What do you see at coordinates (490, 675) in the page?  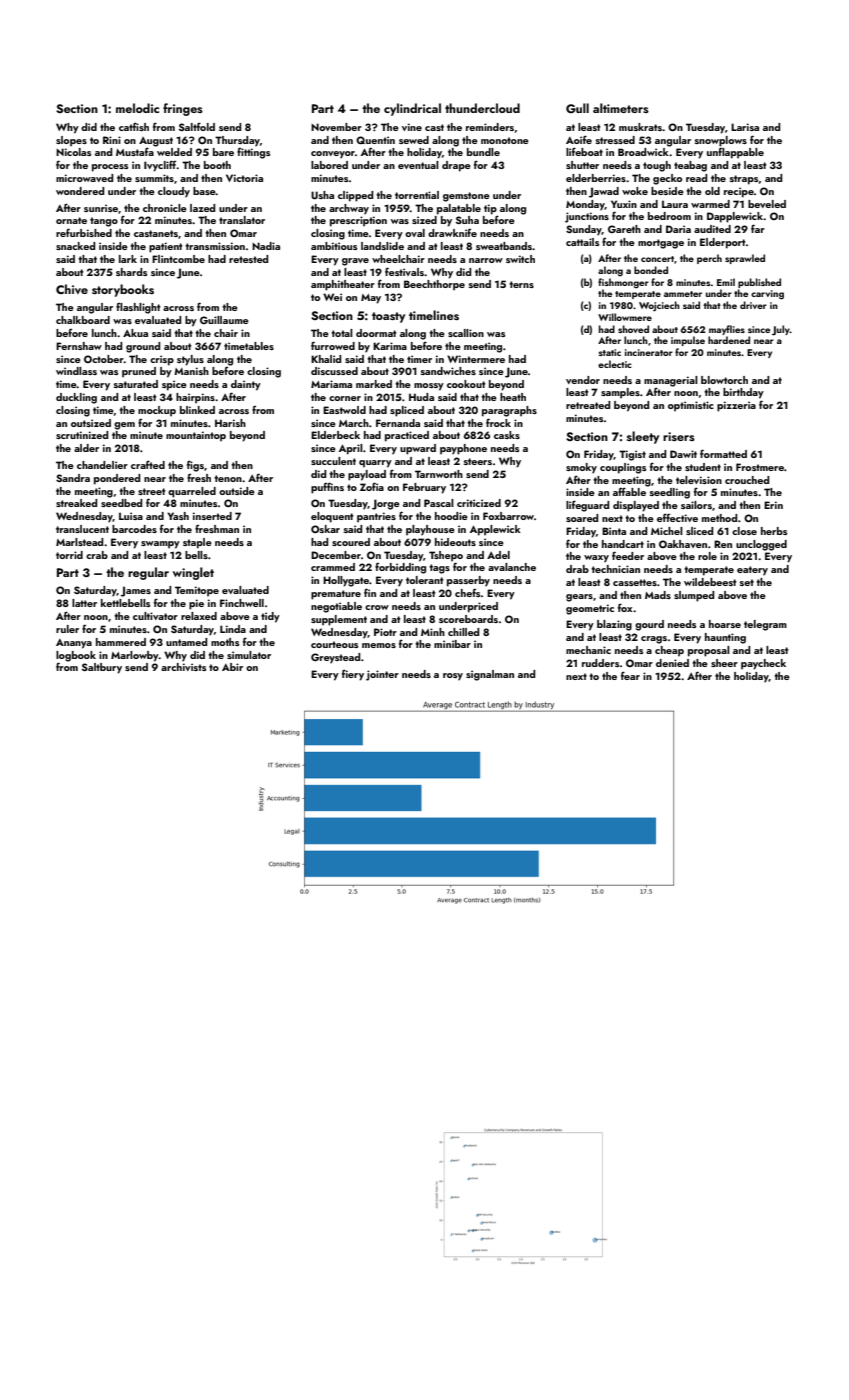 I see `signalman` at bounding box center [490, 675].
